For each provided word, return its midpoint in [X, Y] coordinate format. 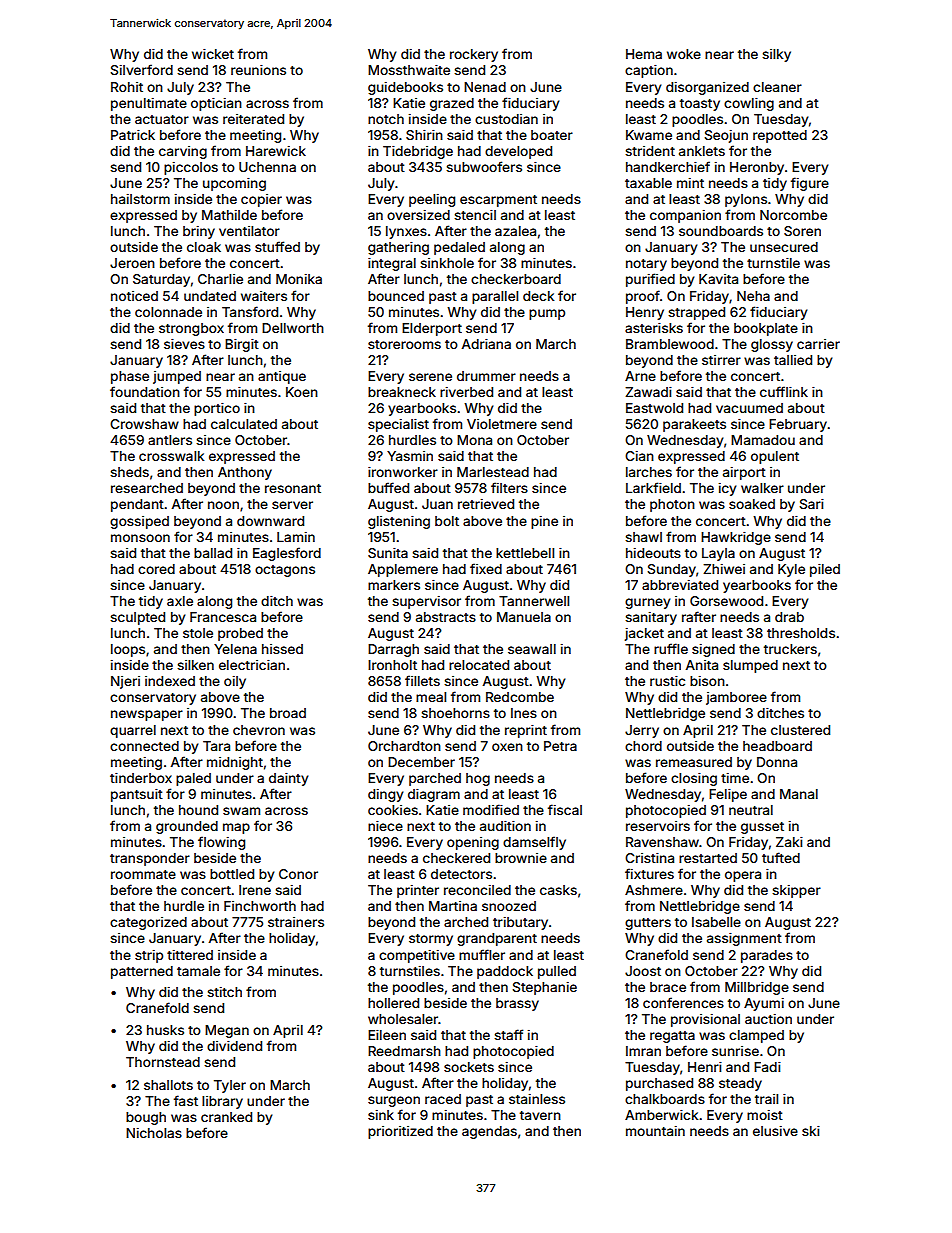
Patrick [133, 135]
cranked [226, 1117]
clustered [800, 730]
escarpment [498, 201]
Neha [753, 296]
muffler [482, 954]
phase [130, 377]
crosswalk [171, 456]
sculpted [137, 618]
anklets [702, 151]
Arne [640, 376]
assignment [744, 939]
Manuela [524, 617]
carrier [818, 344]
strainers [296, 922]
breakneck [402, 392]
